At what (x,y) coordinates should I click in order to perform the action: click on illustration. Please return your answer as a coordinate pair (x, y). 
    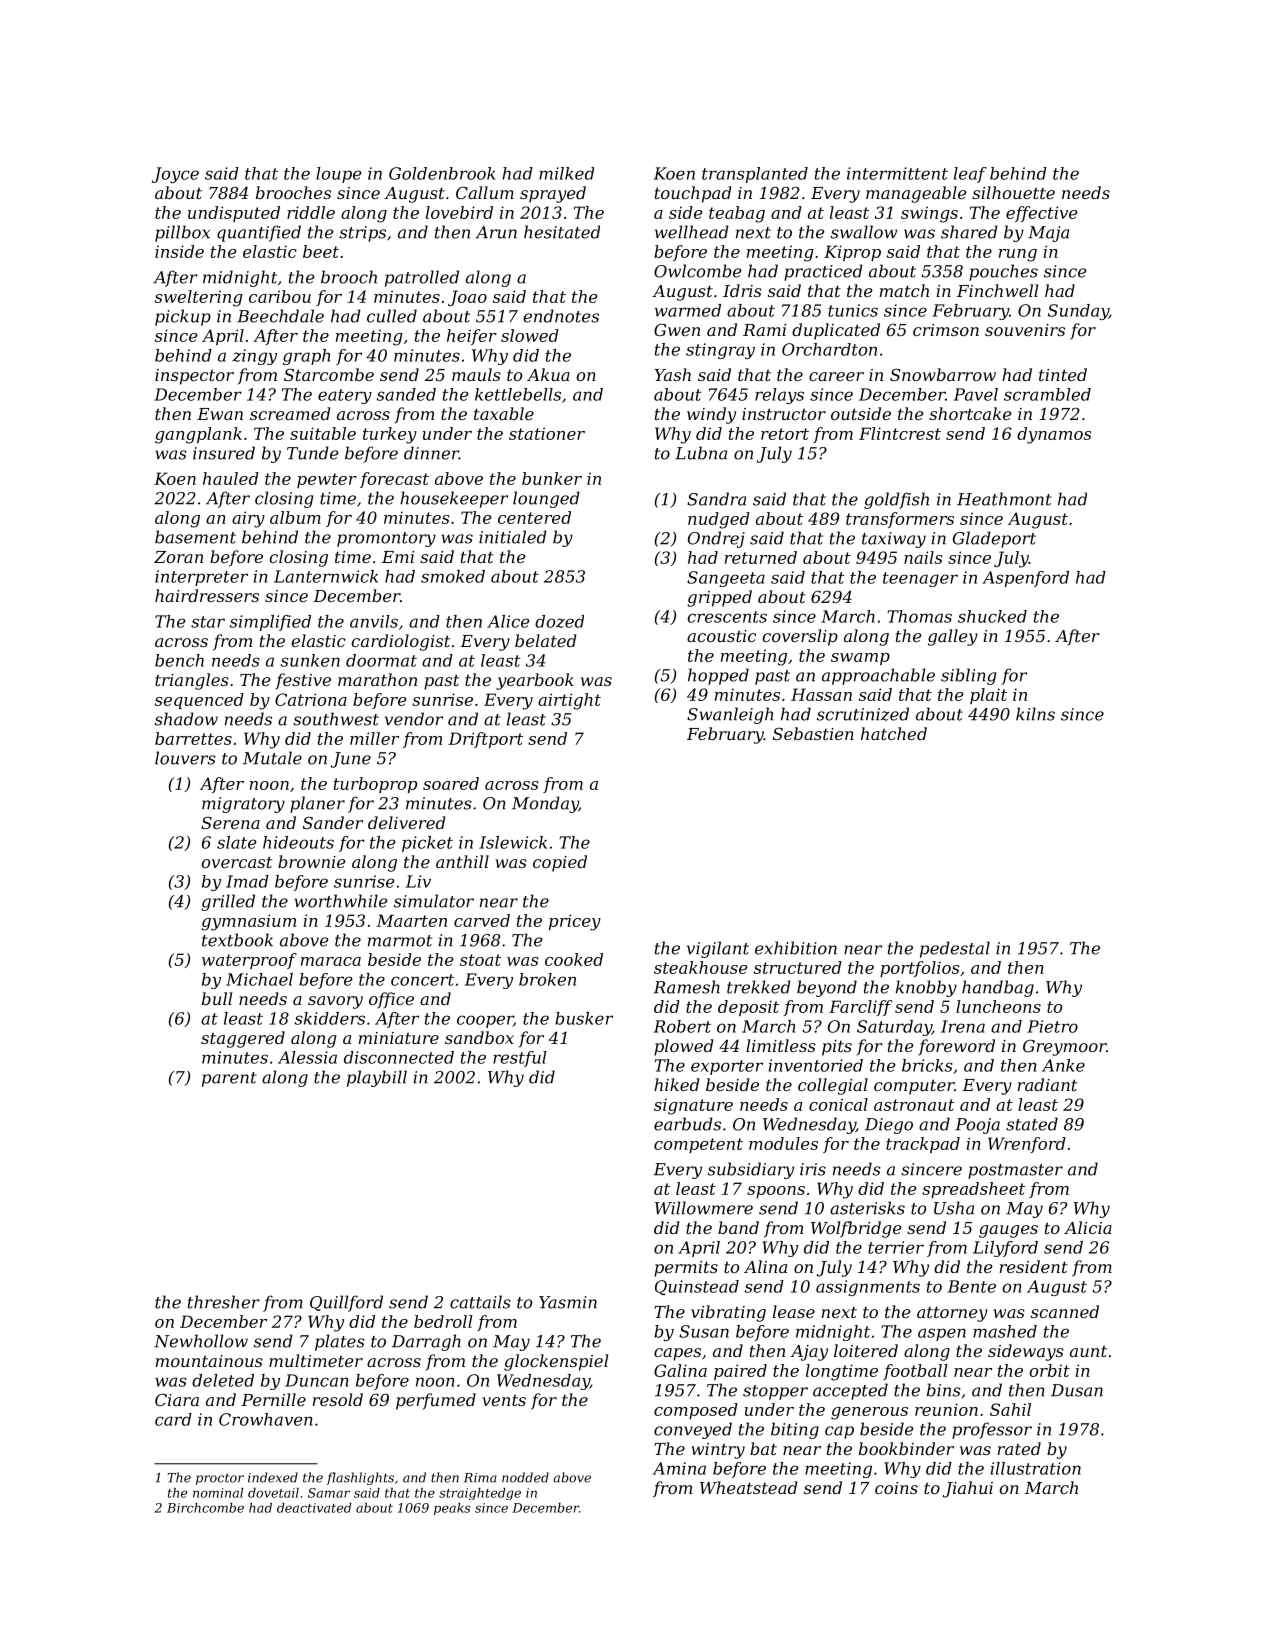
    Looking at the image, I should click on (1036, 1468).
